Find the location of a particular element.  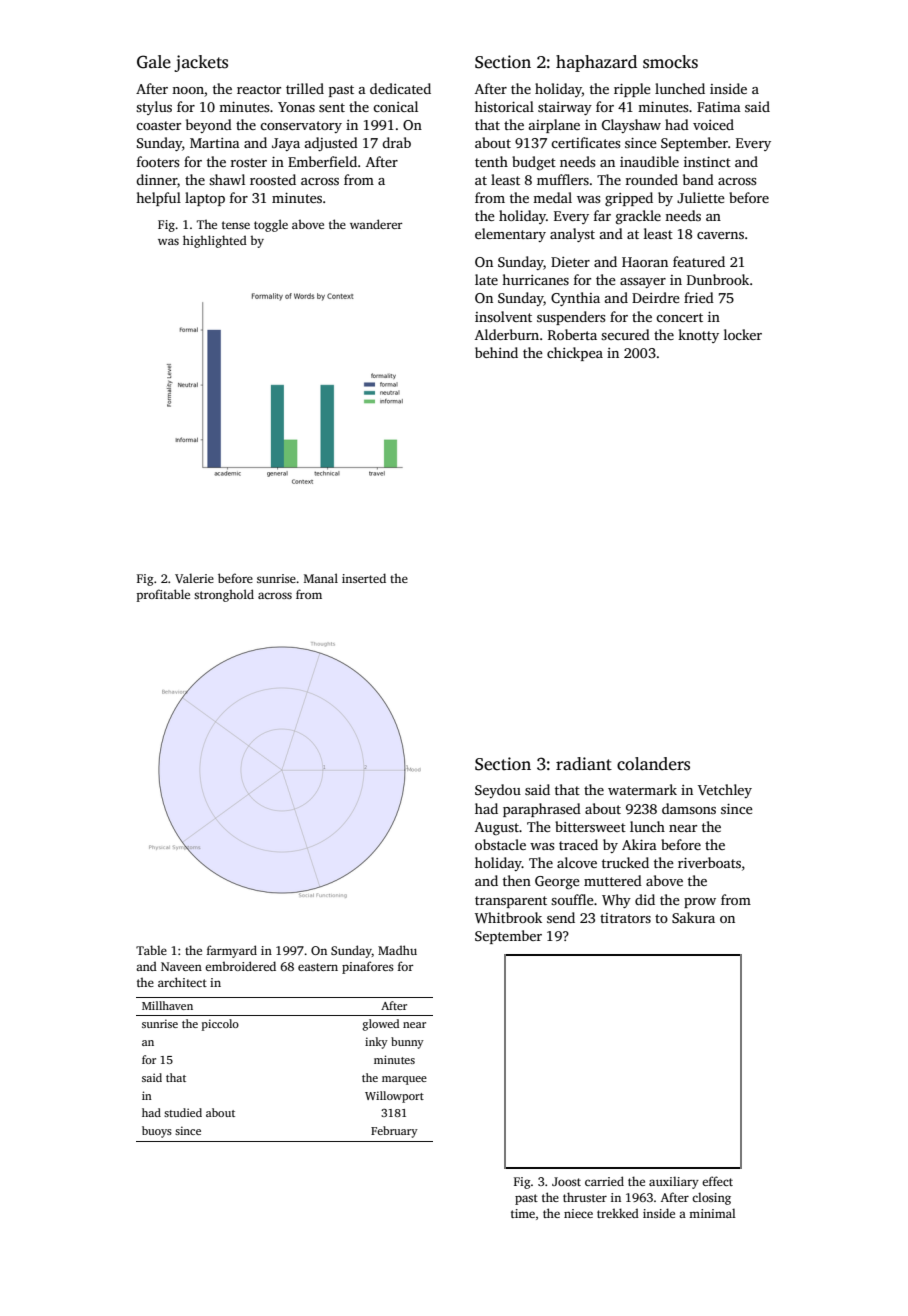

drab is located at coordinates (396, 142).
